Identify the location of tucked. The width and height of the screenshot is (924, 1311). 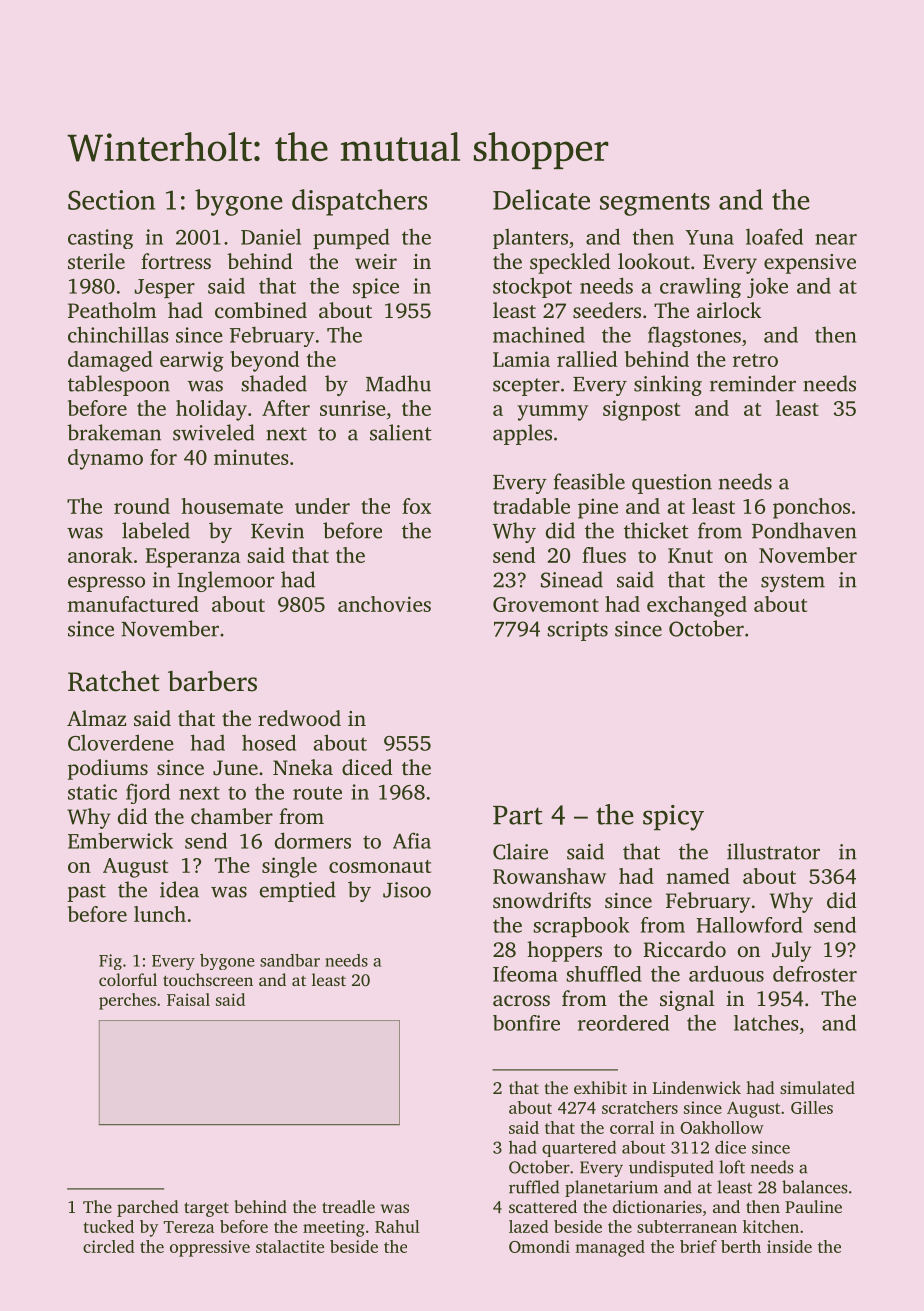
(108, 1226).
